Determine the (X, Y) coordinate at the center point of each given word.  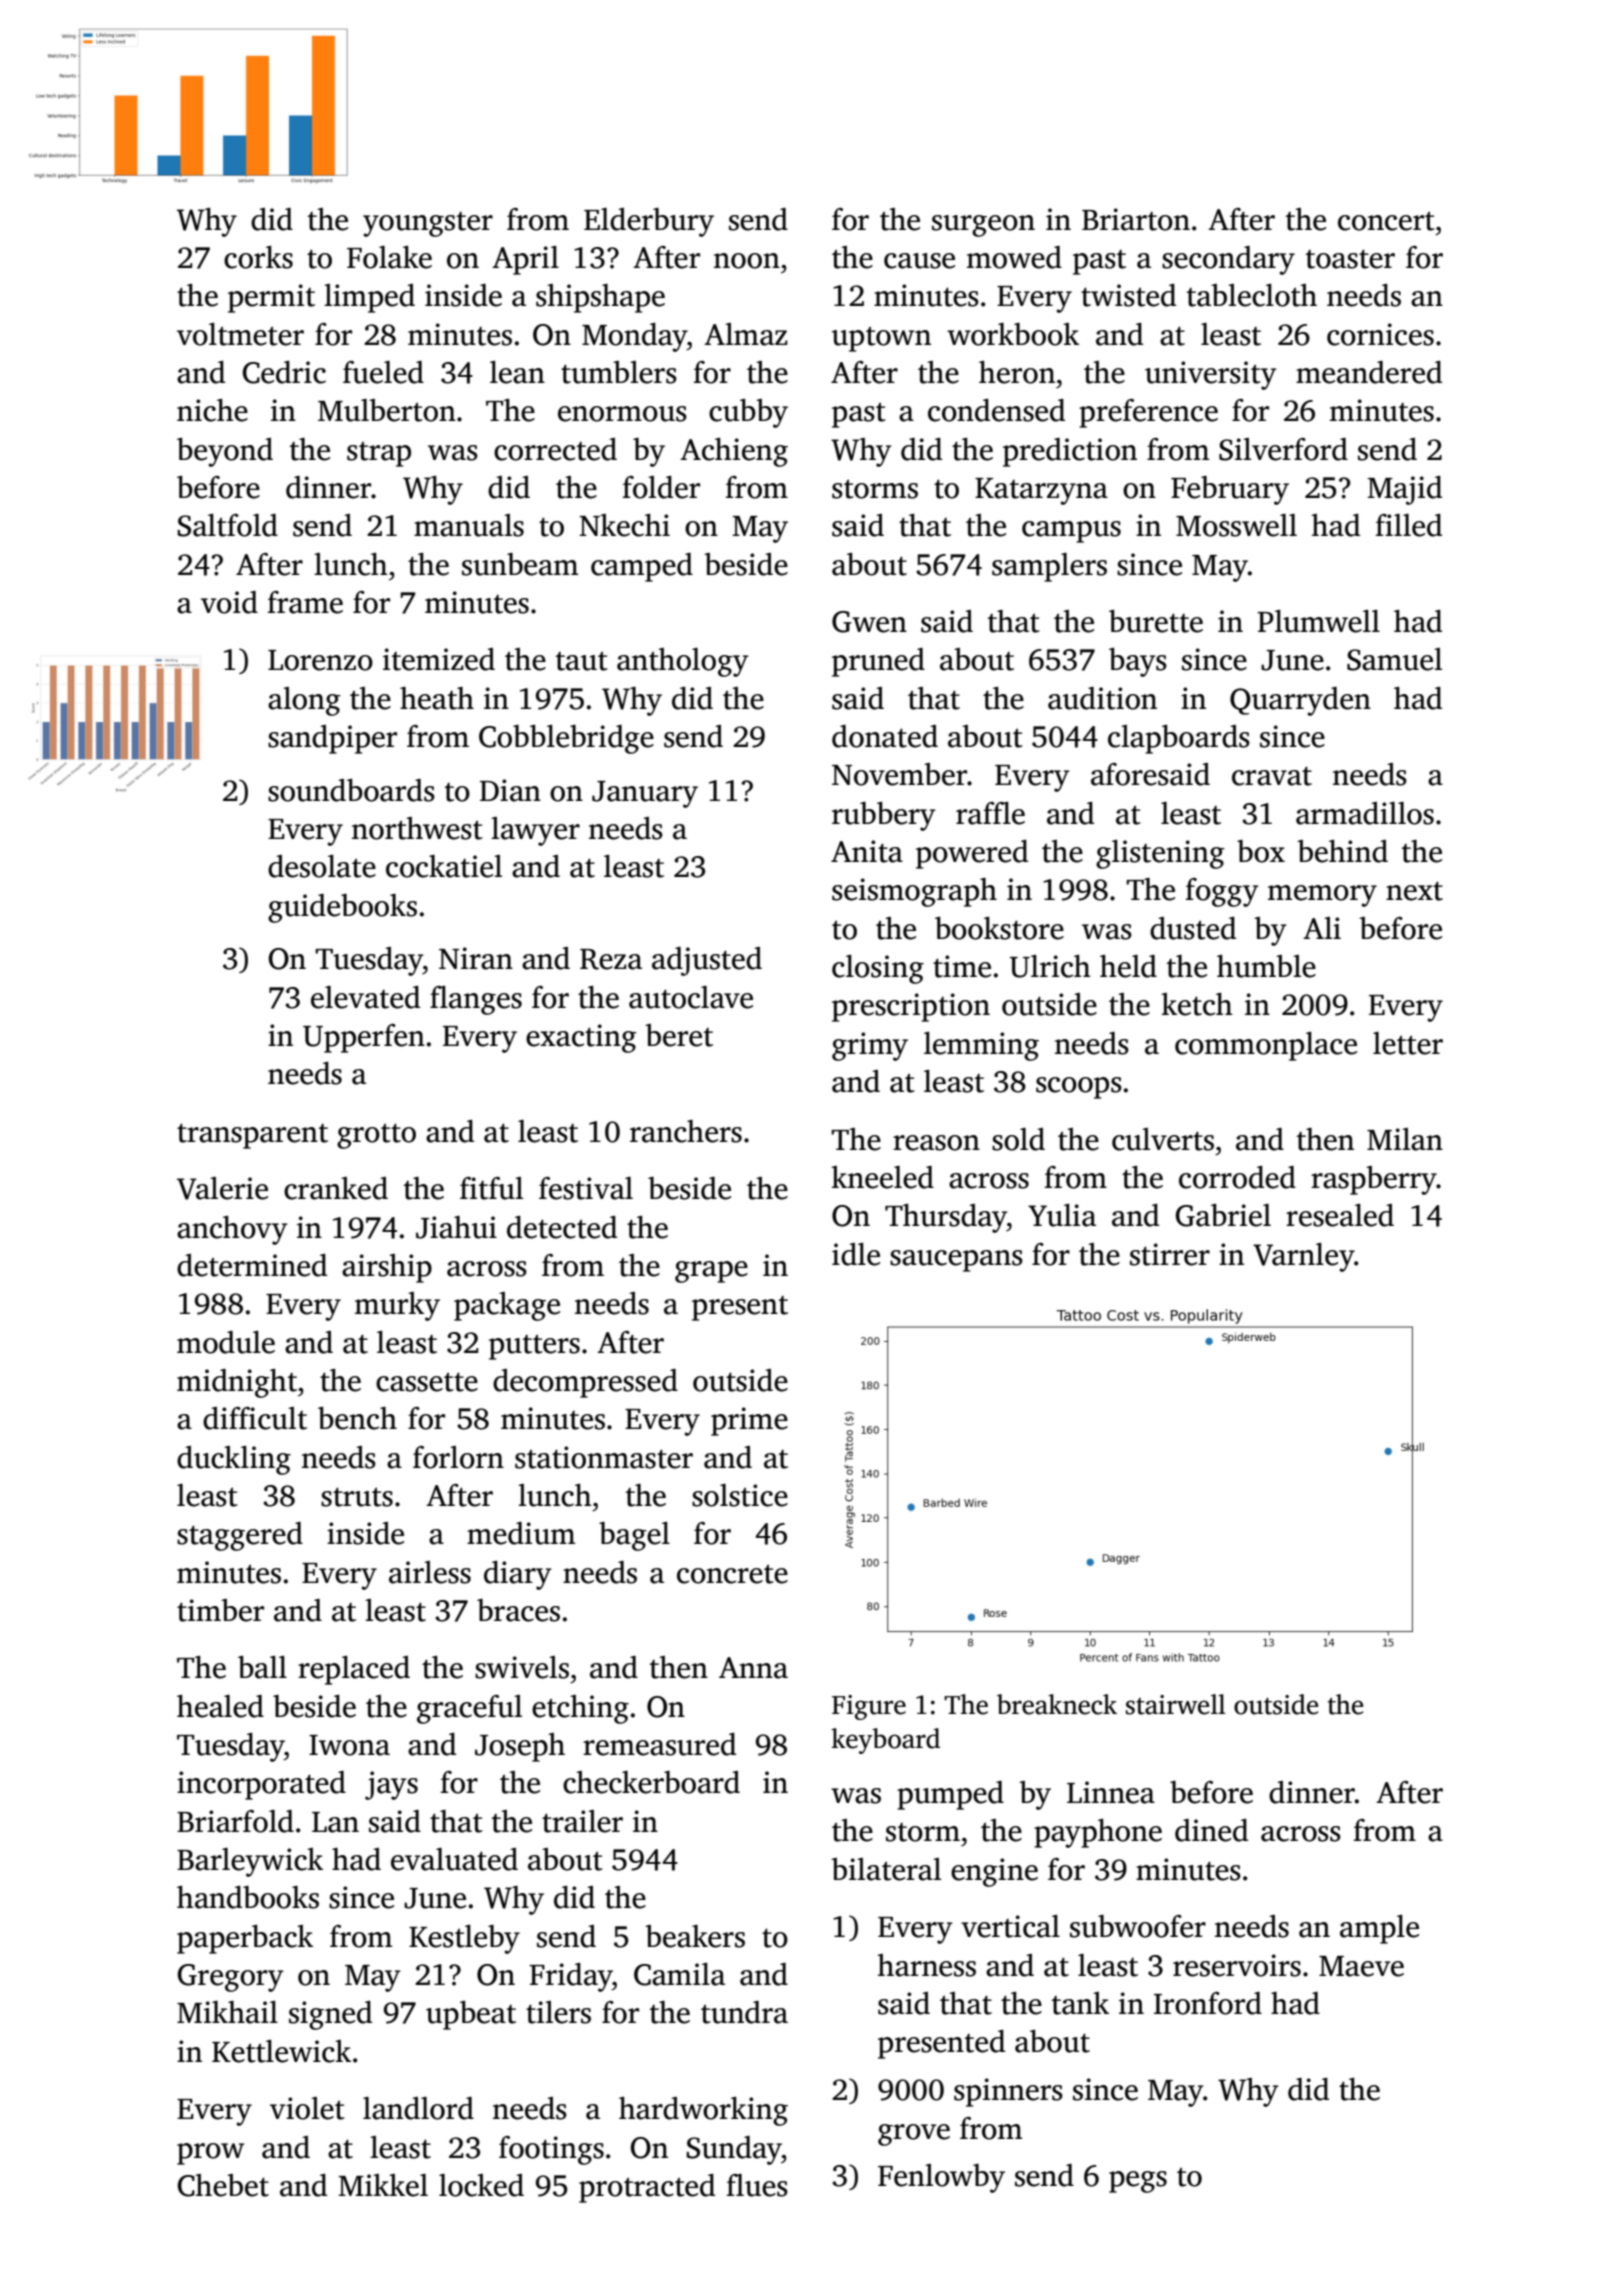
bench (357, 1418)
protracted (647, 2188)
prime (749, 1421)
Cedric (284, 372)
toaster (1350, 259)
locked (481, 2185)
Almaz (745, 334)
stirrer (1170, 1254)
